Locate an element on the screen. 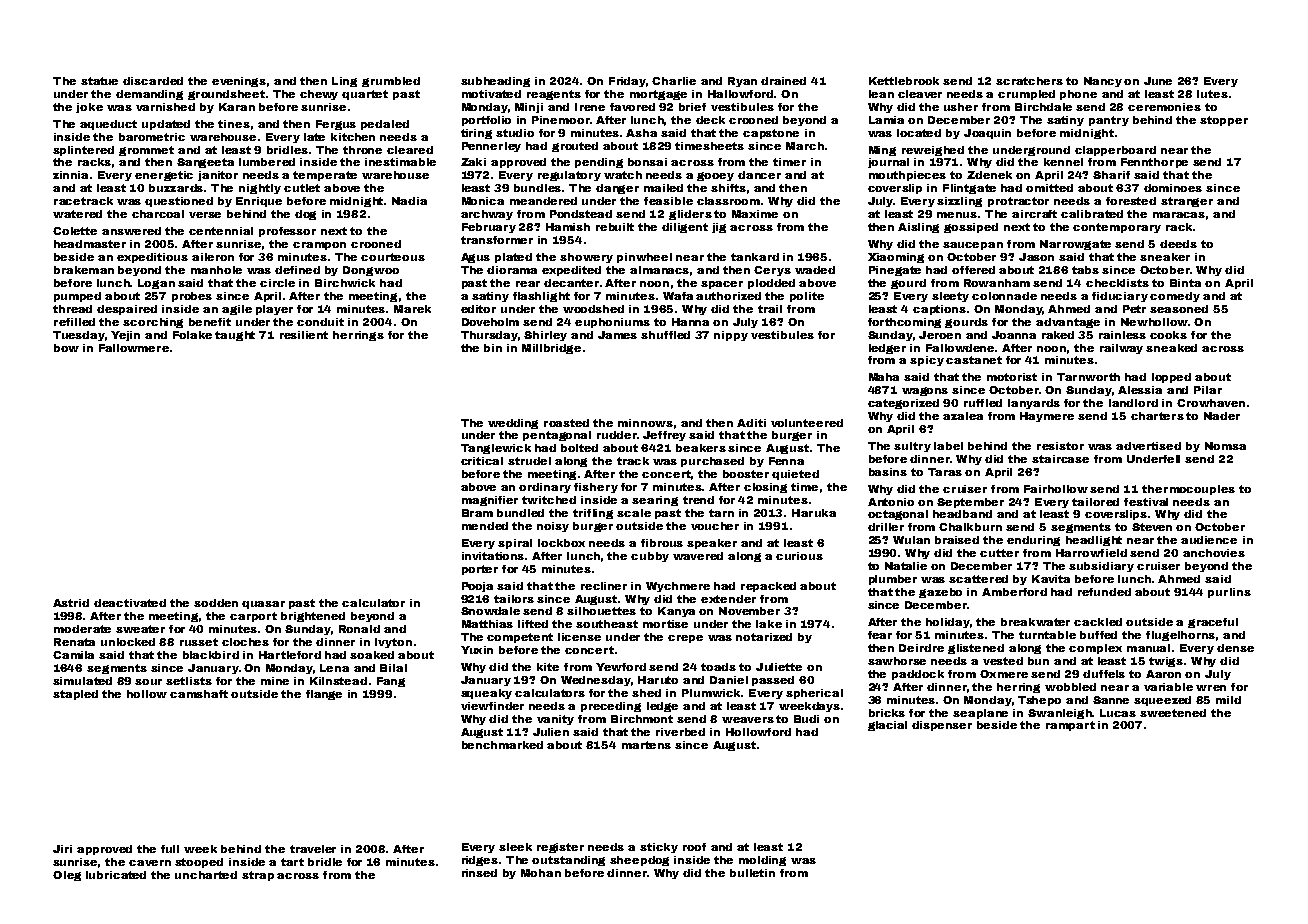 The height and width of the screenshot is (924, 1308). voucher is located at coordinates (715, 526).
